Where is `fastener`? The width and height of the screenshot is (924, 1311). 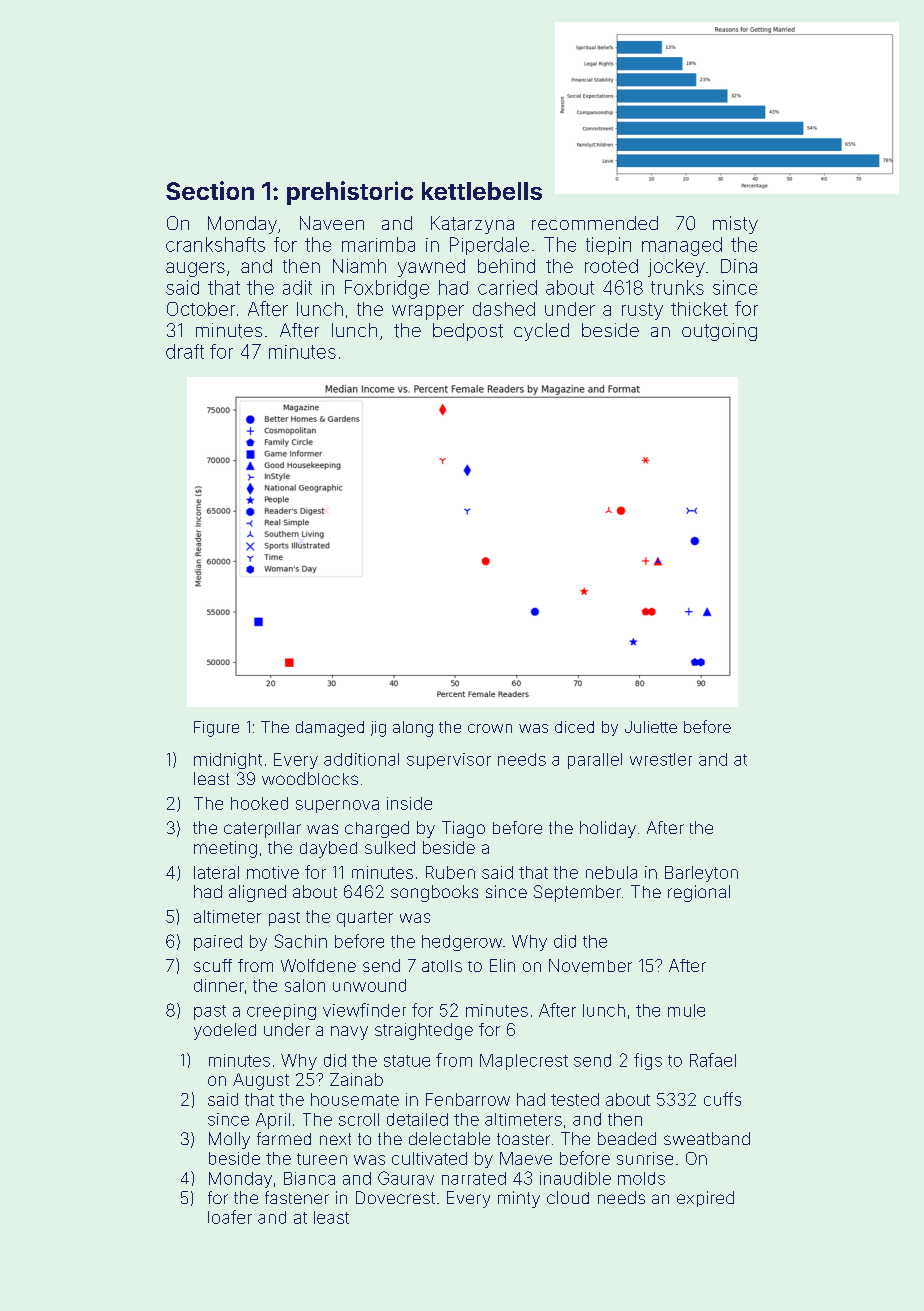
fastener is located at coordinates (297, 1197).
